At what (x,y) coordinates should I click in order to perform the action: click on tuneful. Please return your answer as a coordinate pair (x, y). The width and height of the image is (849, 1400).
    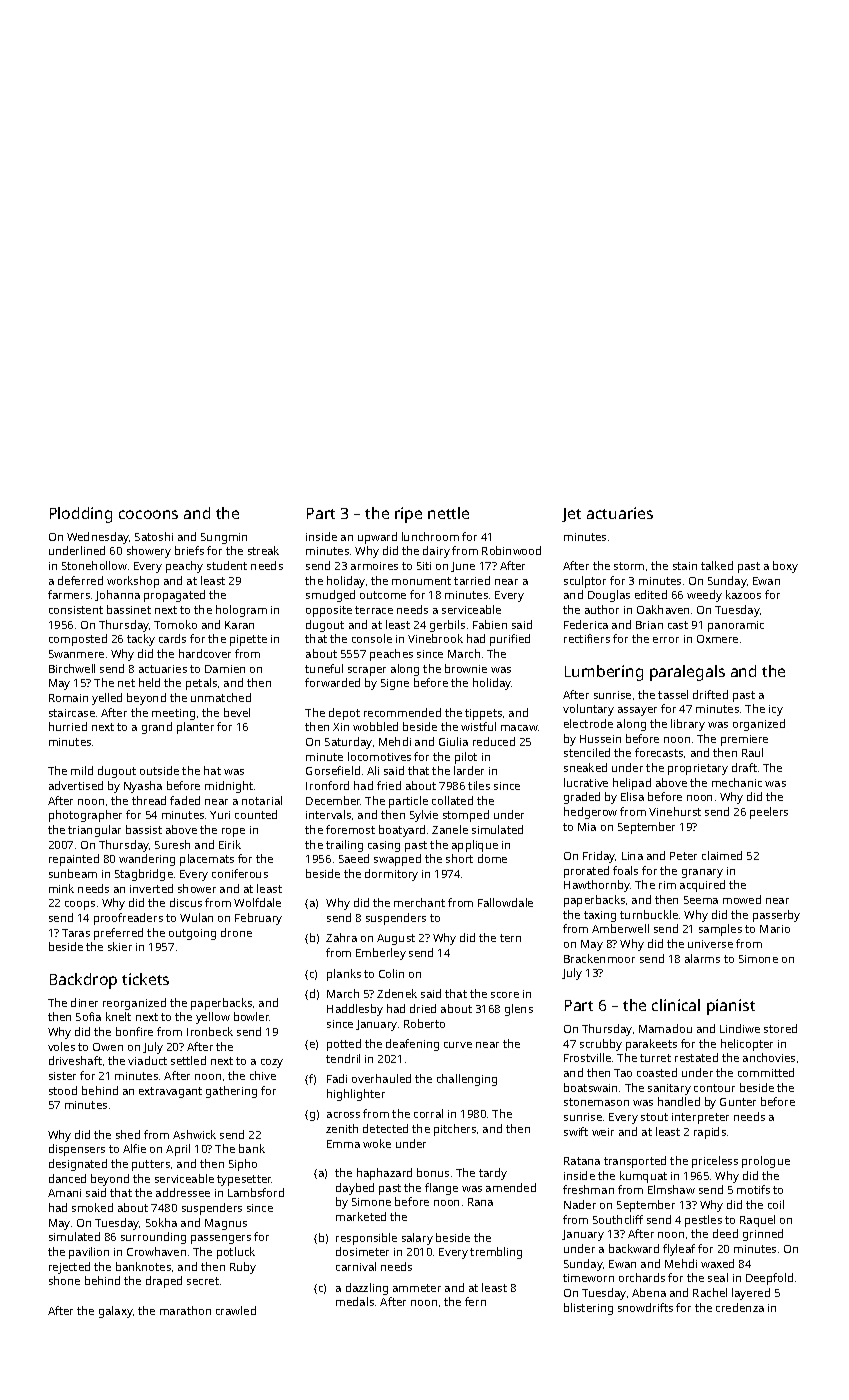
    Looking at the image, I should click on (324, 668).
